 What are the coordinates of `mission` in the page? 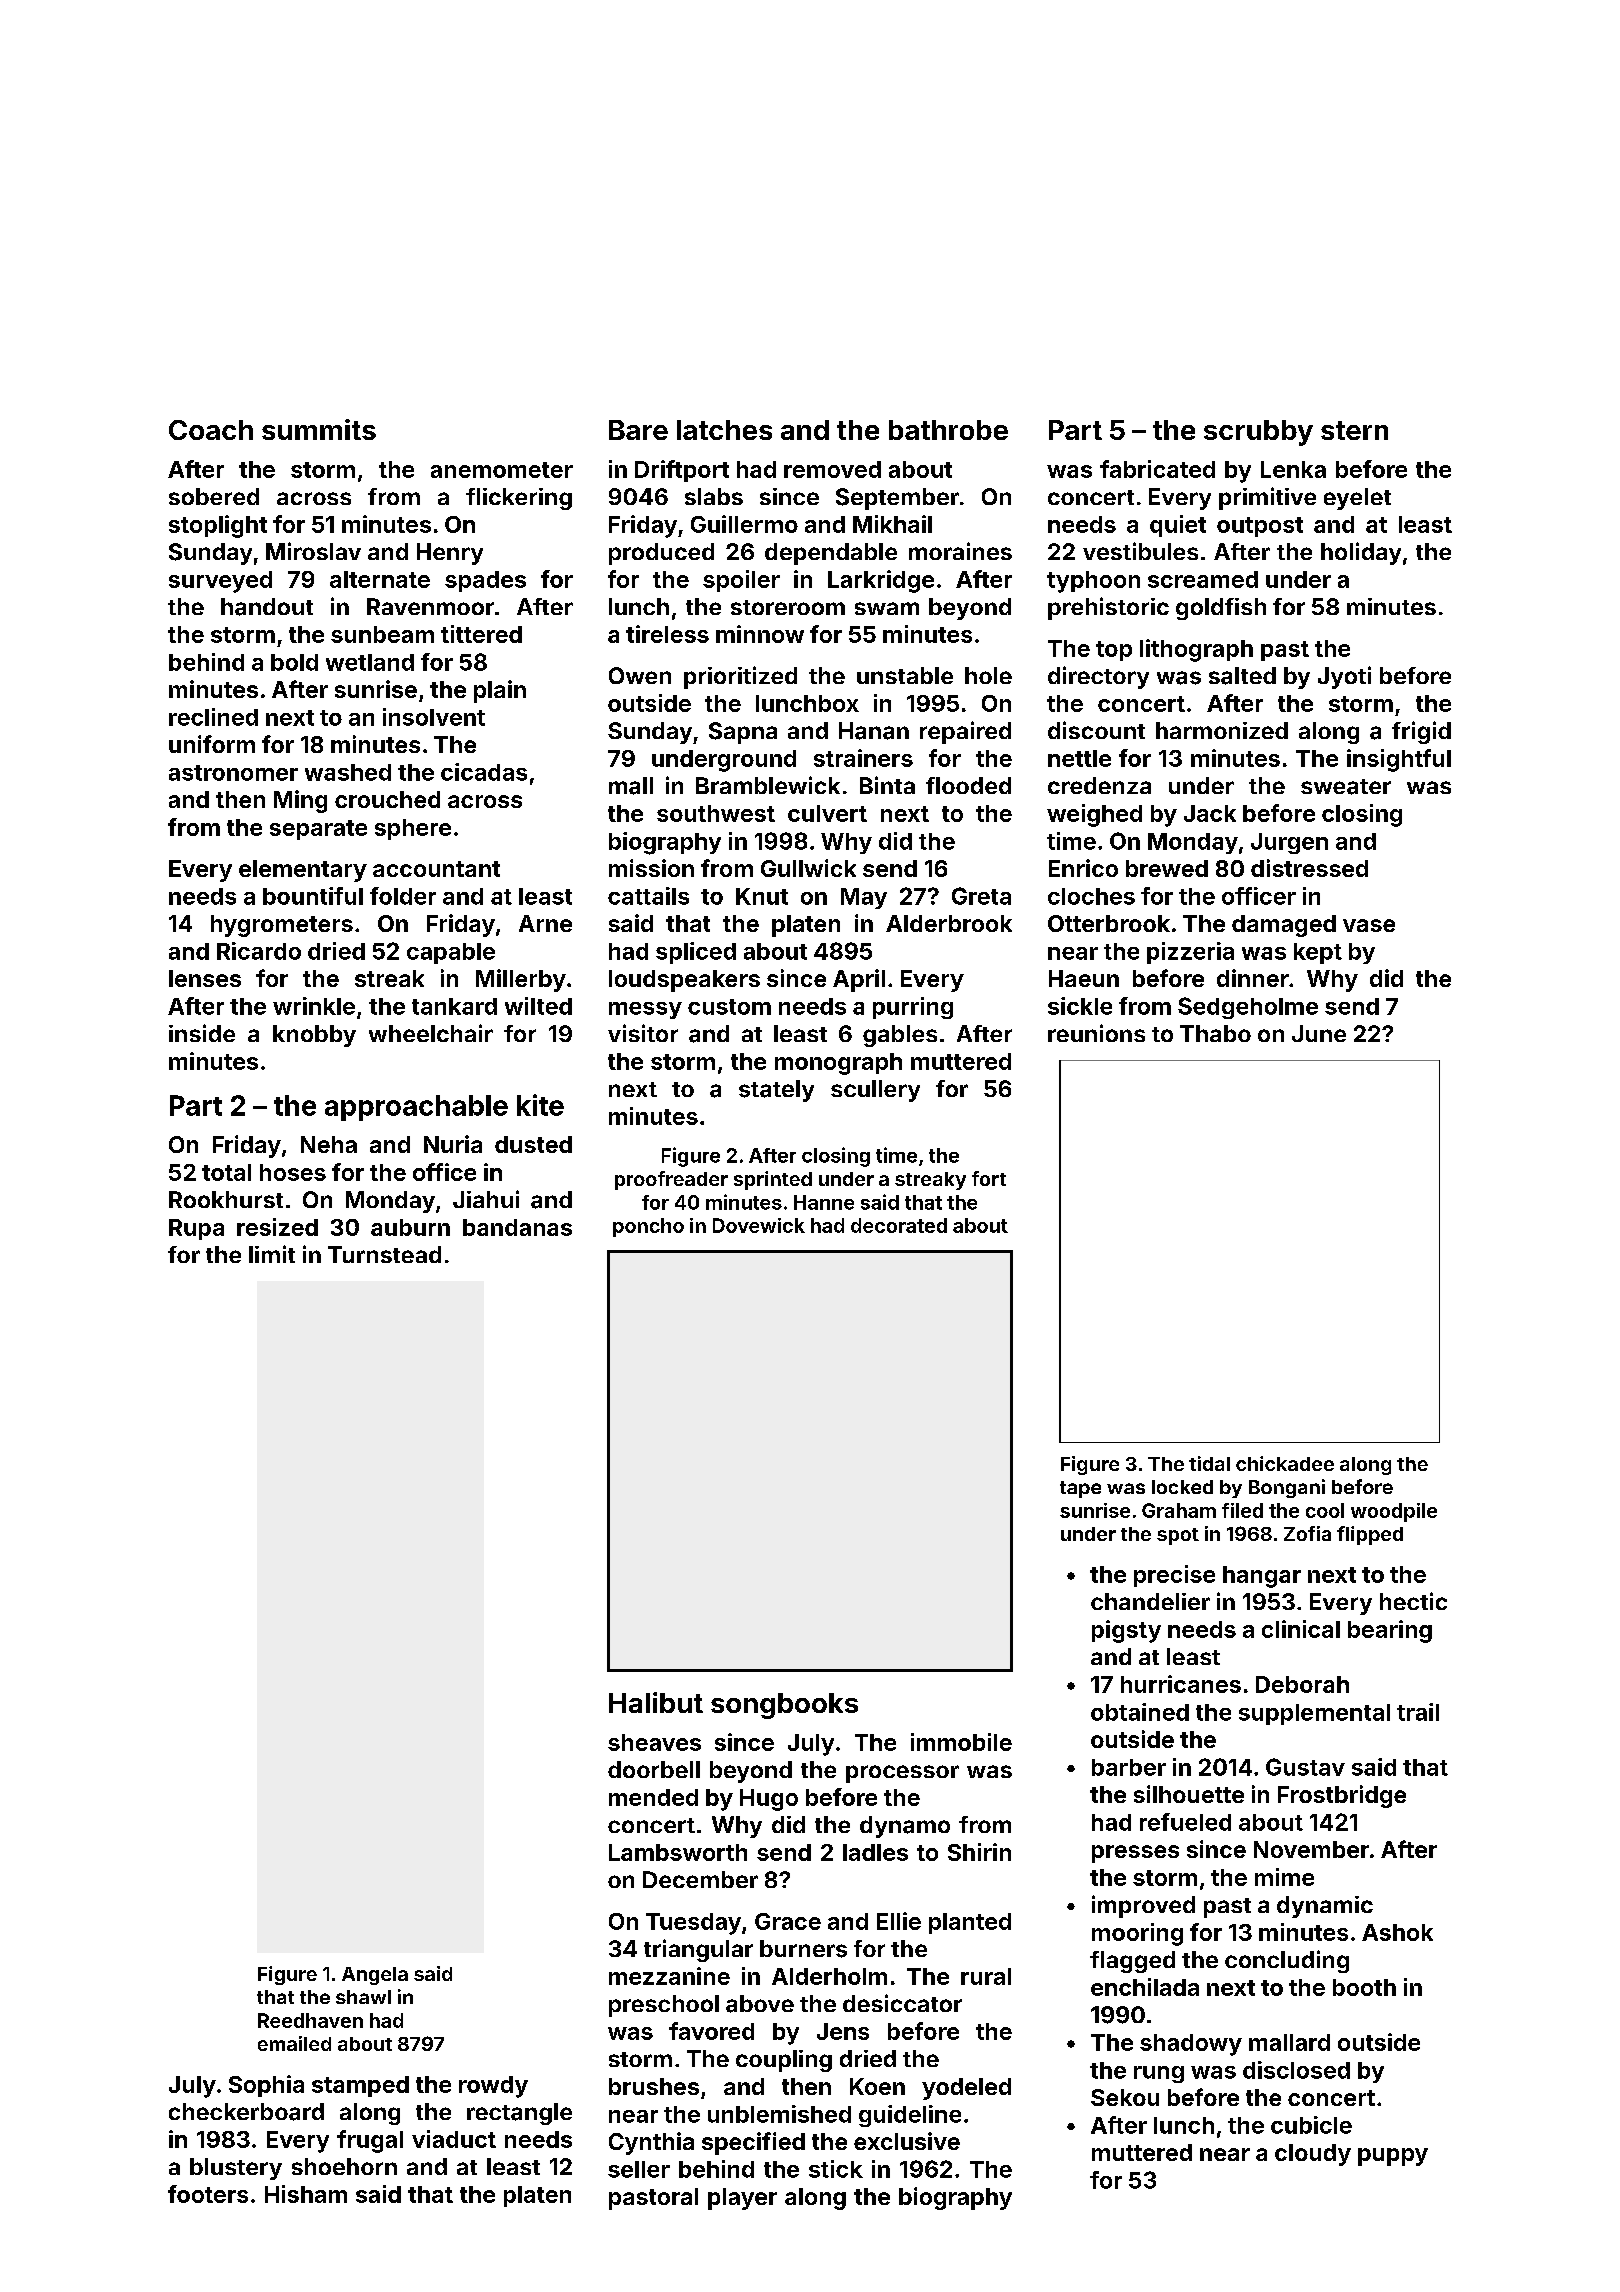 It's located at (651, 868).
